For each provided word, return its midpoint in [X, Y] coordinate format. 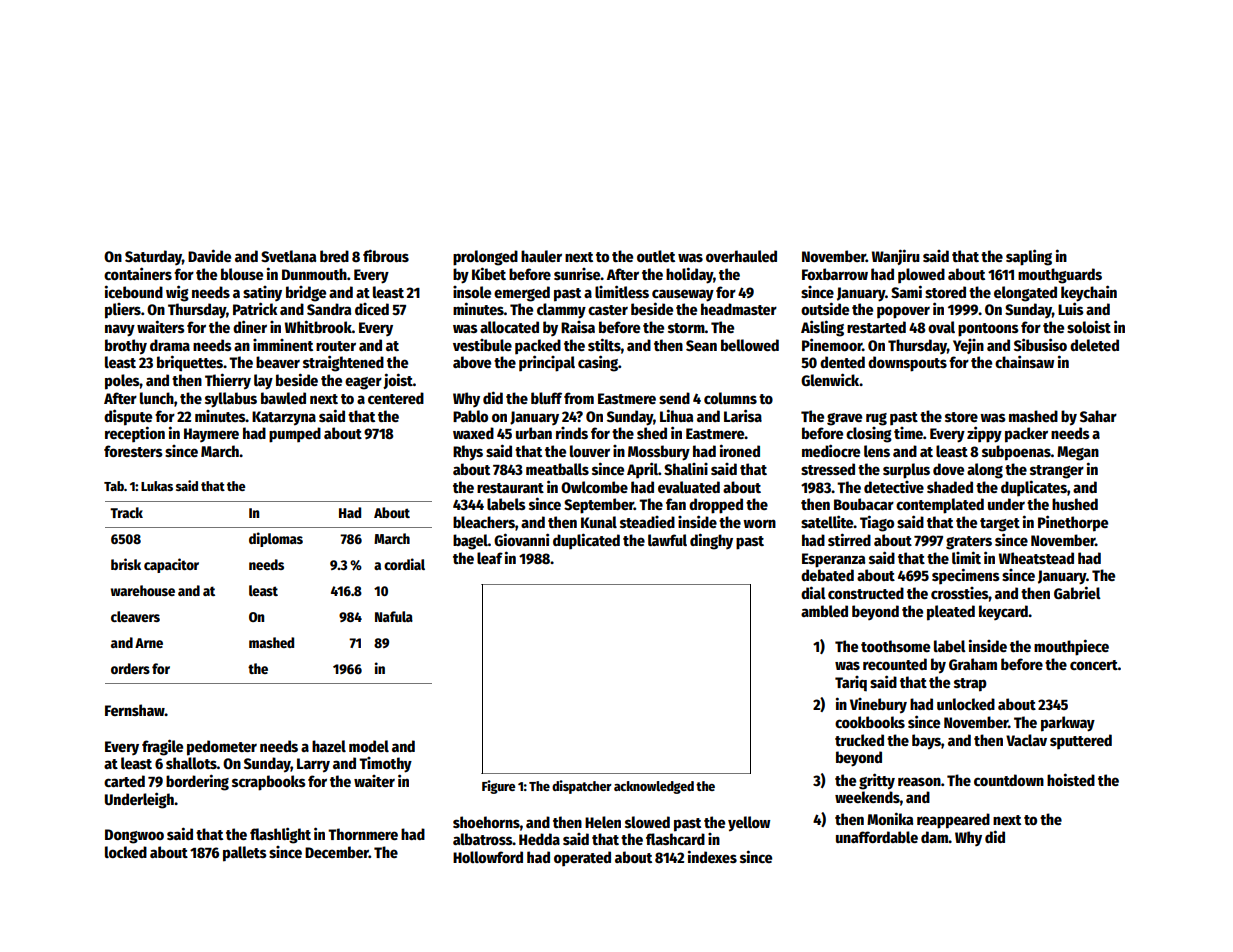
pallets [245, 854]
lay [263, 382]
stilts [604, 344]
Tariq [851, 684]
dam [934, 837]
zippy [984, 434]
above [472, 362]
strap [970, 685]
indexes [712, 856]
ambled [824, 611]
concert [1094, 665]
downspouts [907, 364]
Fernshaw [135, 710]
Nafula [394, 616]
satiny [262, 293]
